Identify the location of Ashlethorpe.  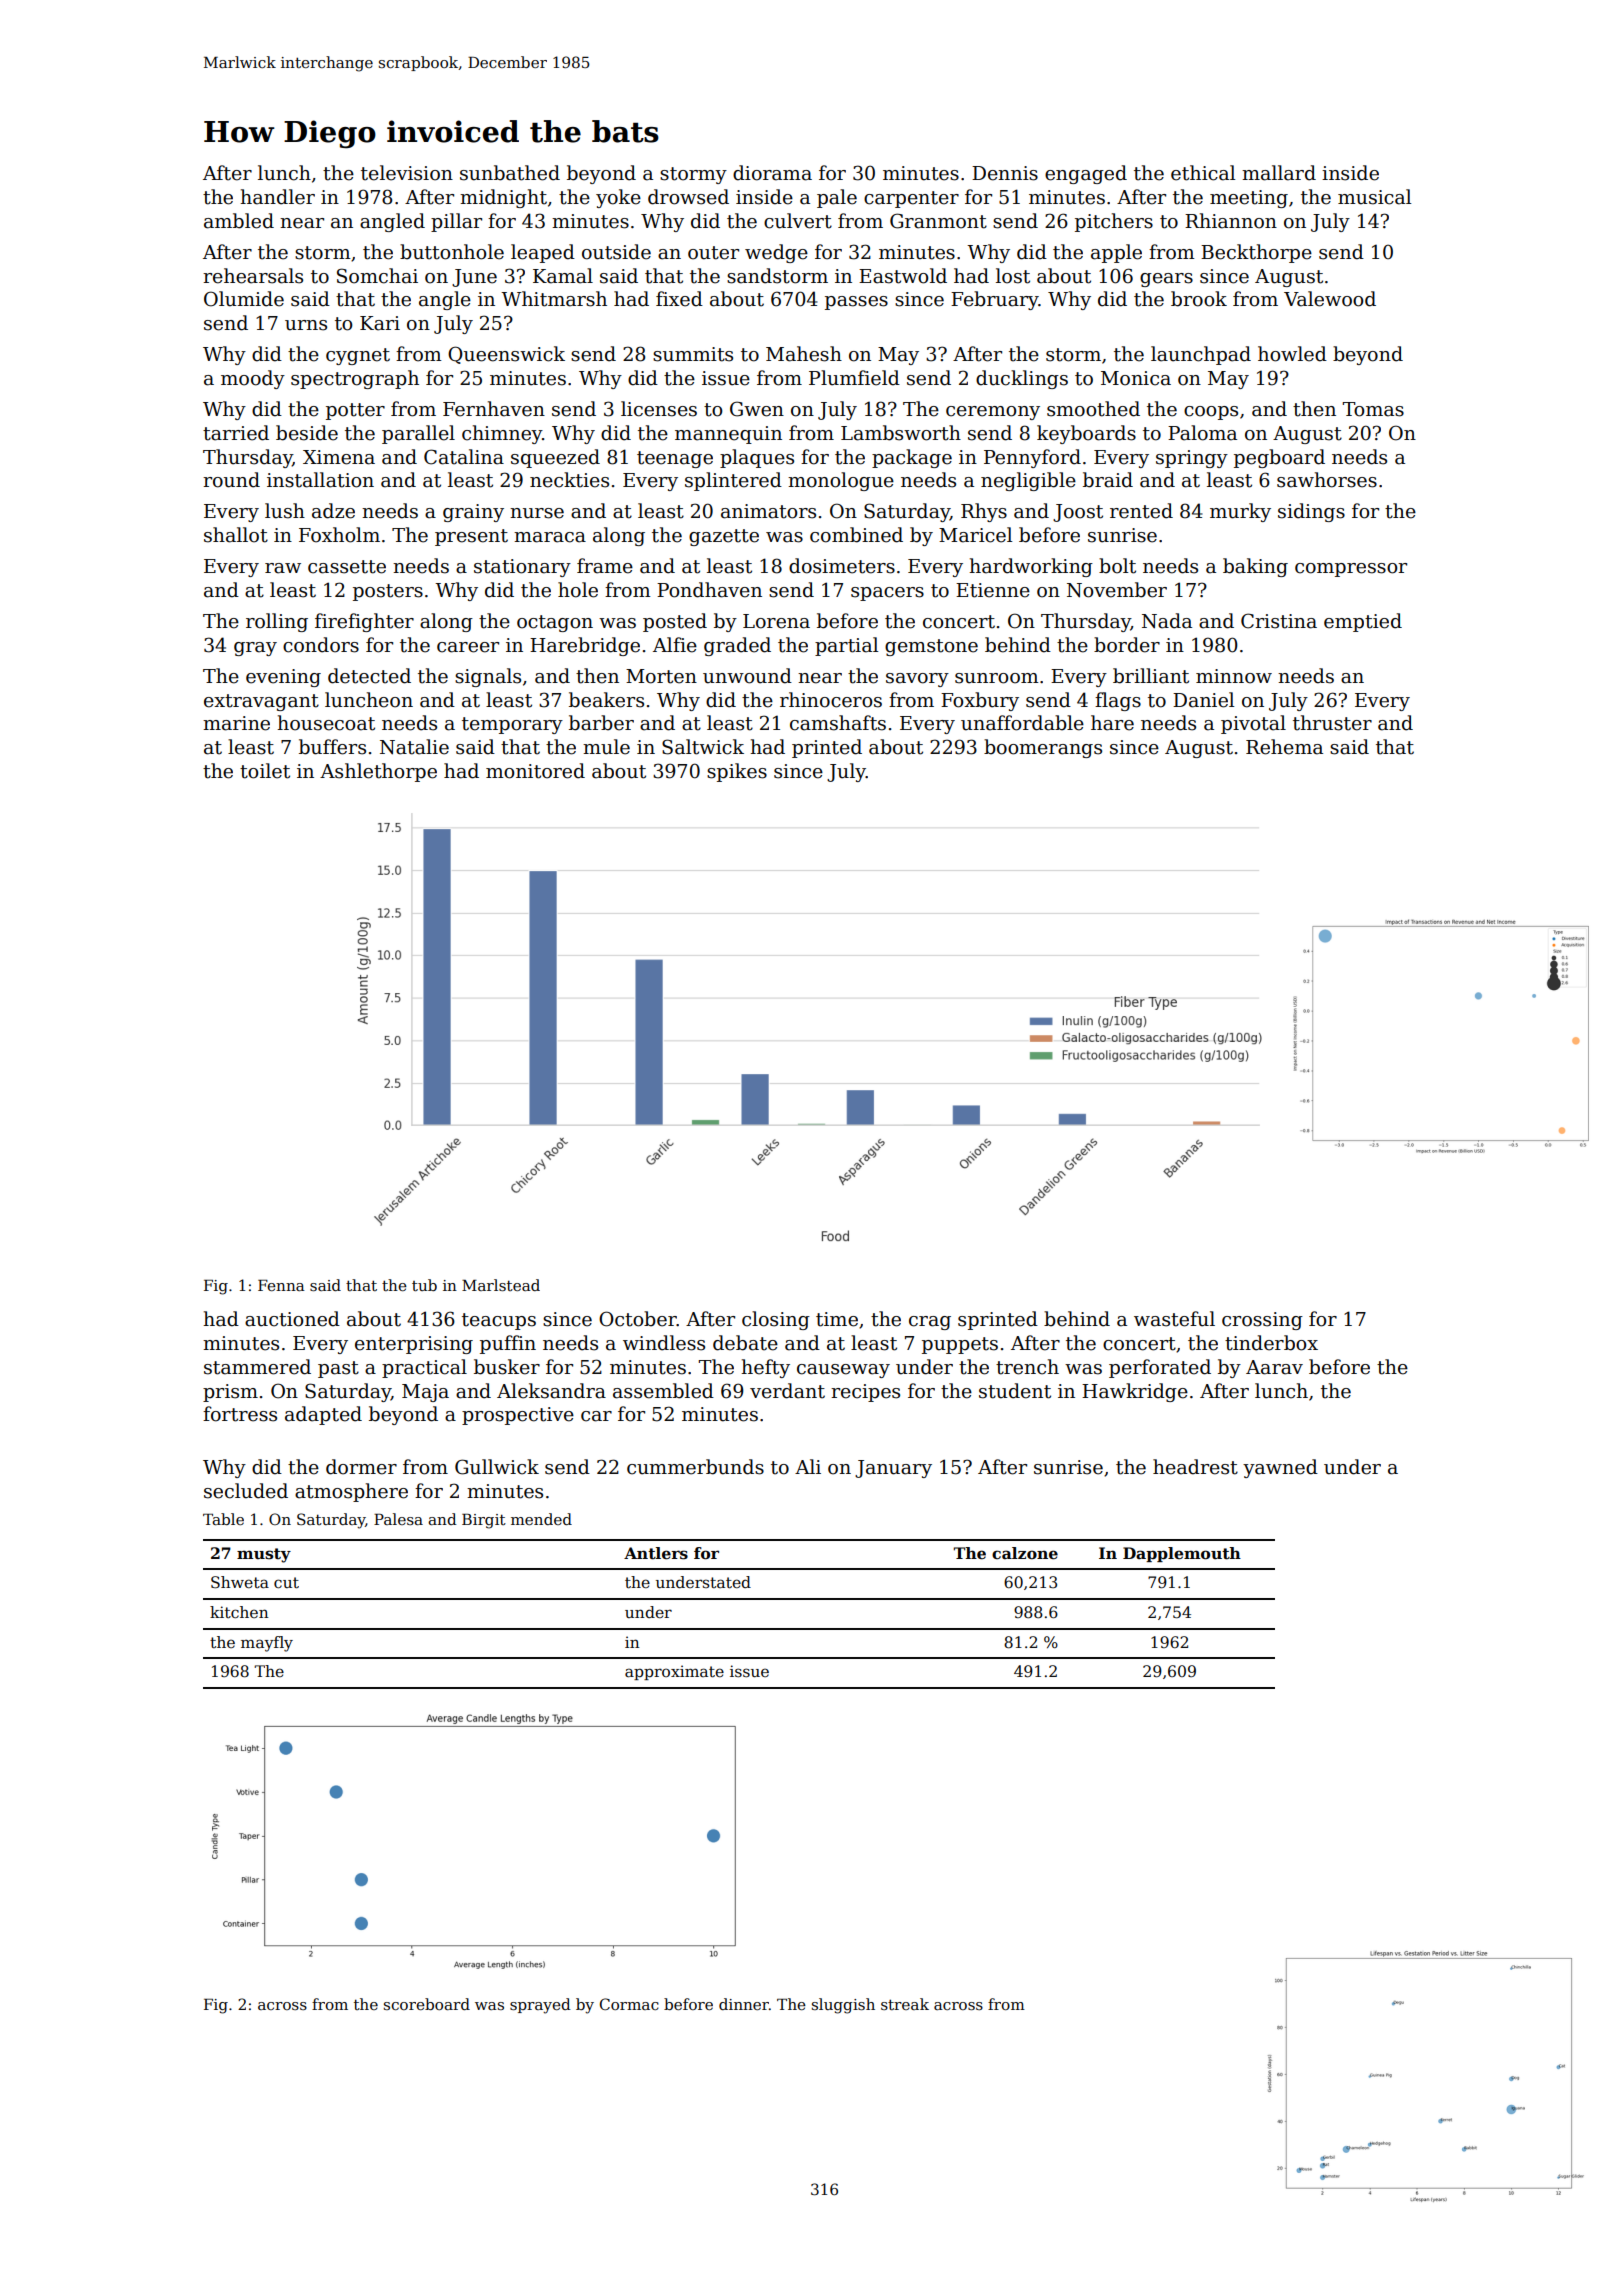
(378, 772).
